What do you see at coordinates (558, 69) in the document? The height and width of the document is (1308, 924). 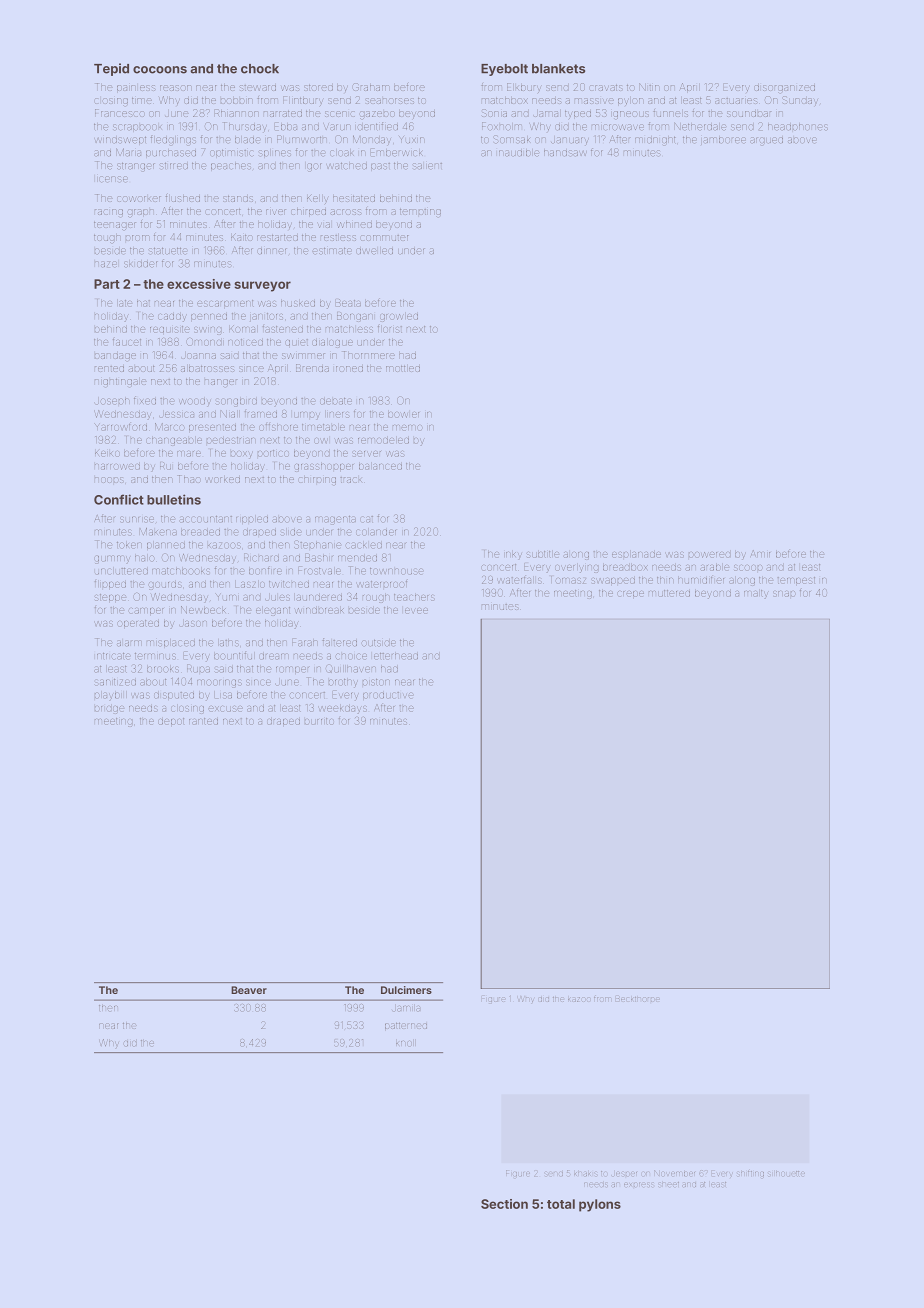 I see `blankets` at bounding box center [558, 69].
